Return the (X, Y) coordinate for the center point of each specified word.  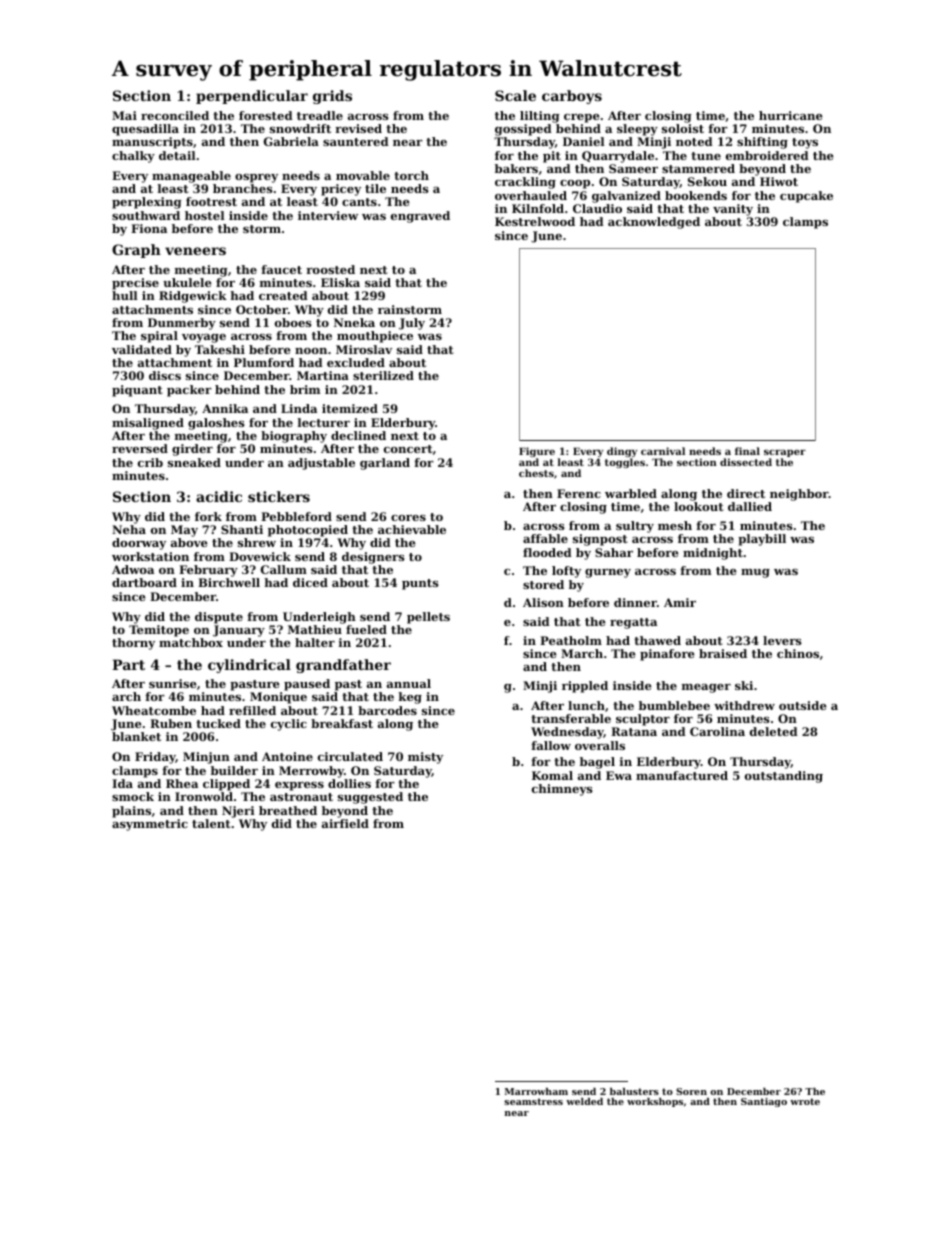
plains (131, 812)
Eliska (340, 282)
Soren (691, 1091)
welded (584, 1101)
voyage (204, 338)
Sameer (633, 168)
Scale (515, 95)
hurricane (791, 115)
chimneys (562, 790)
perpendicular (252, 97)
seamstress (533, 1101)
